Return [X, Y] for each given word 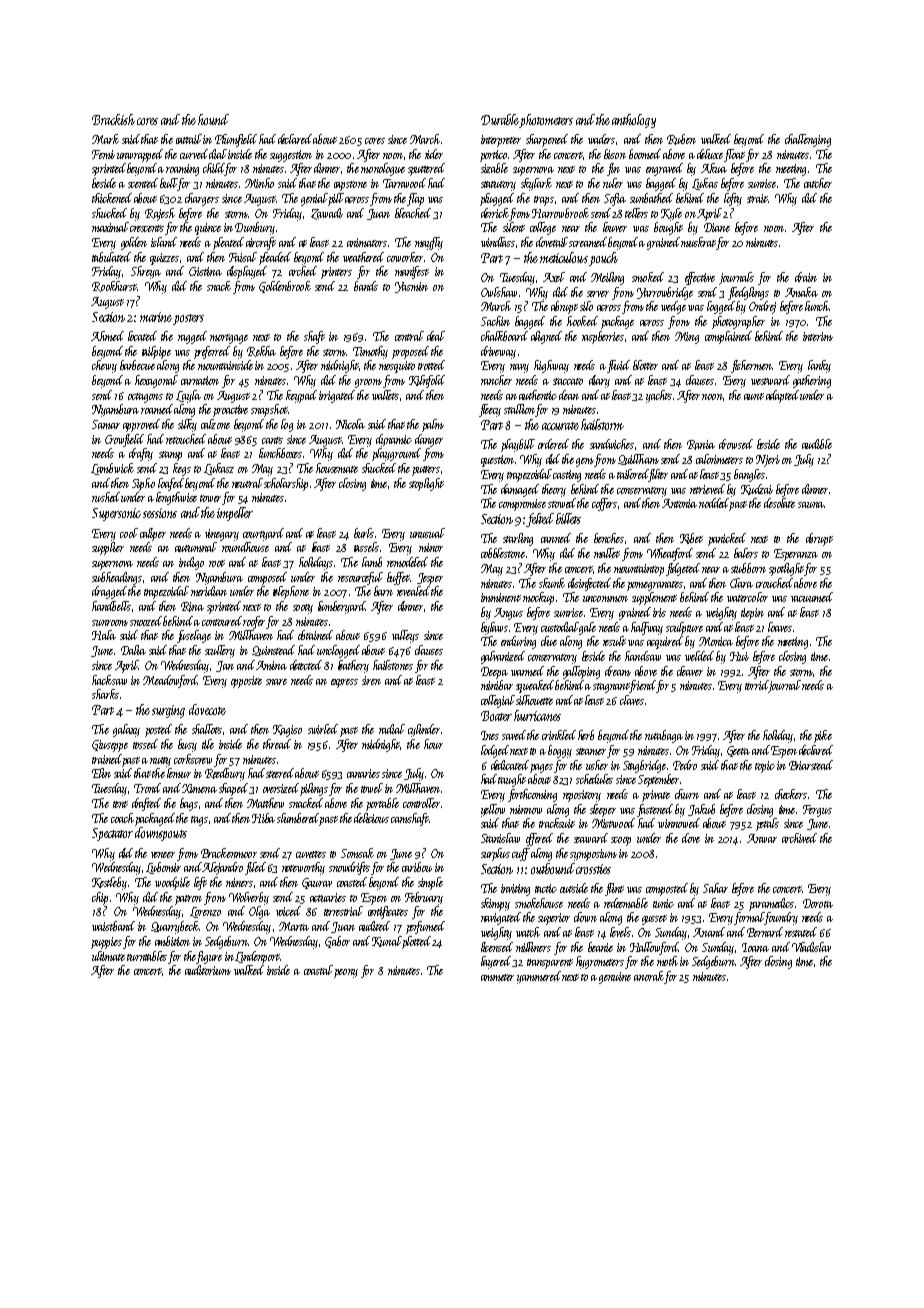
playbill [518, 445]
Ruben [681, 139]
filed [255, 868]
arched [303, 271]
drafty [141, 454]
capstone [350, 186]
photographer [738, 322]
